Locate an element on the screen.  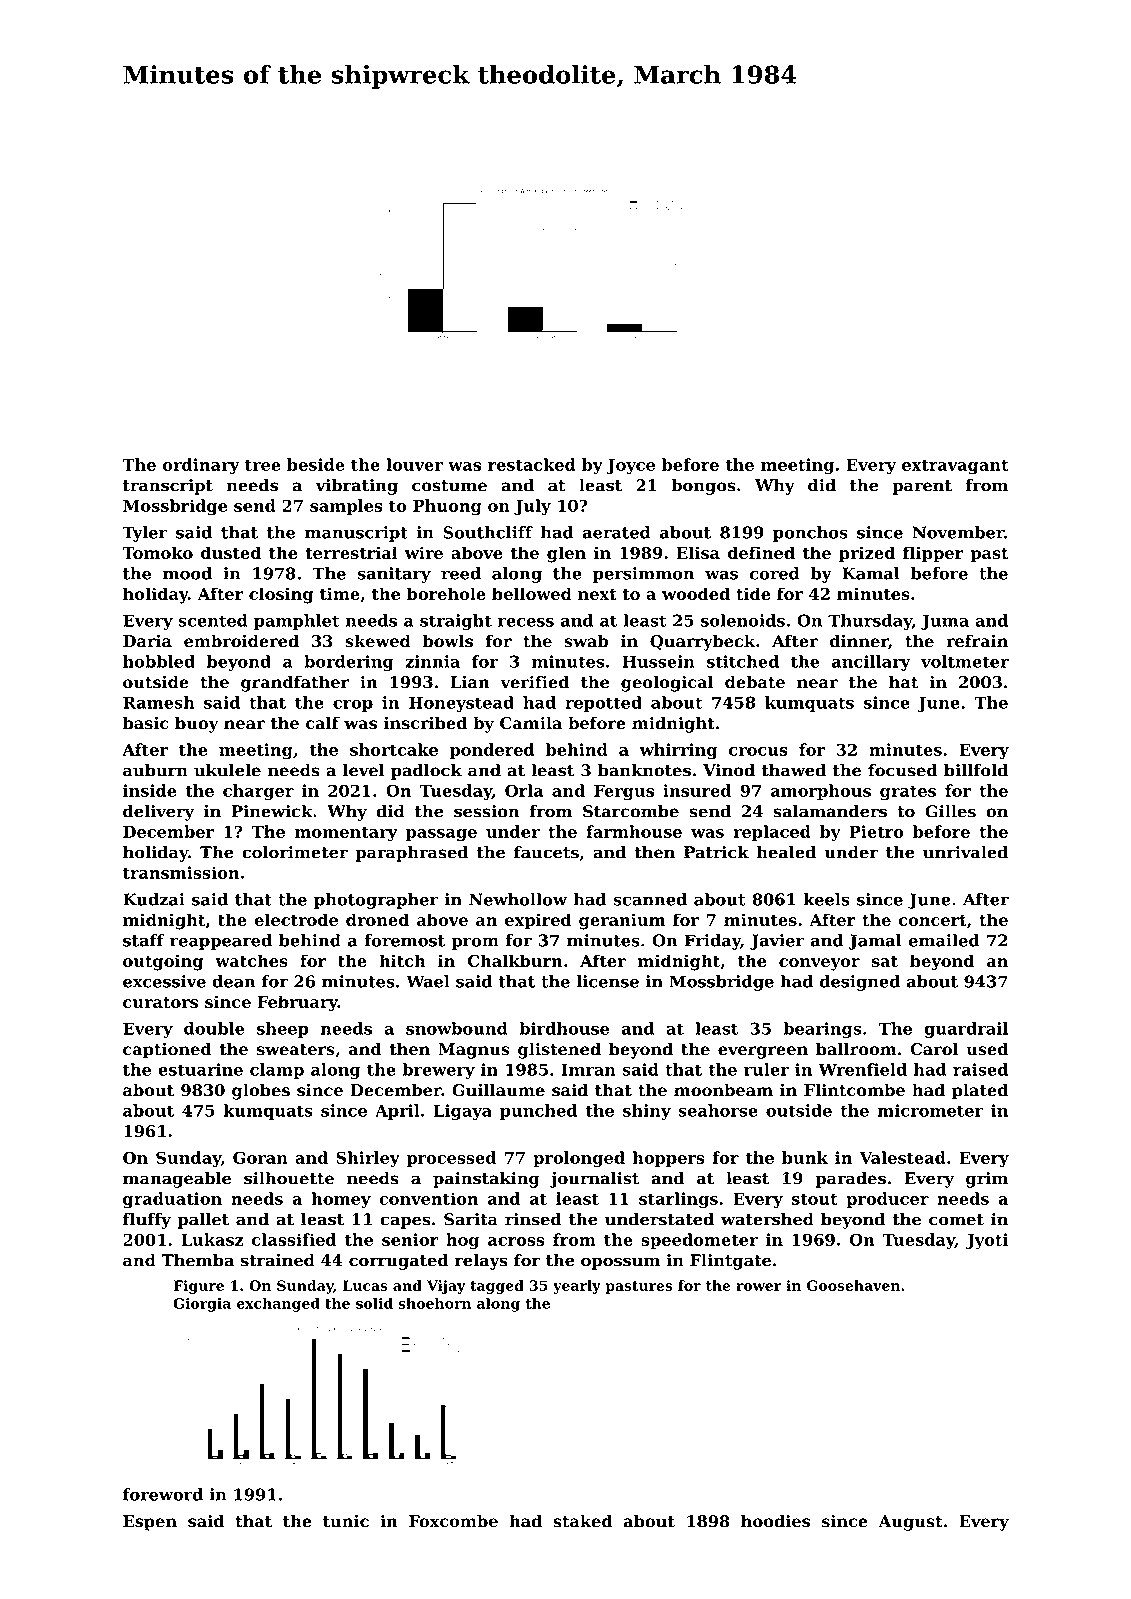
ordinary is located at coordinates (201, 466).
